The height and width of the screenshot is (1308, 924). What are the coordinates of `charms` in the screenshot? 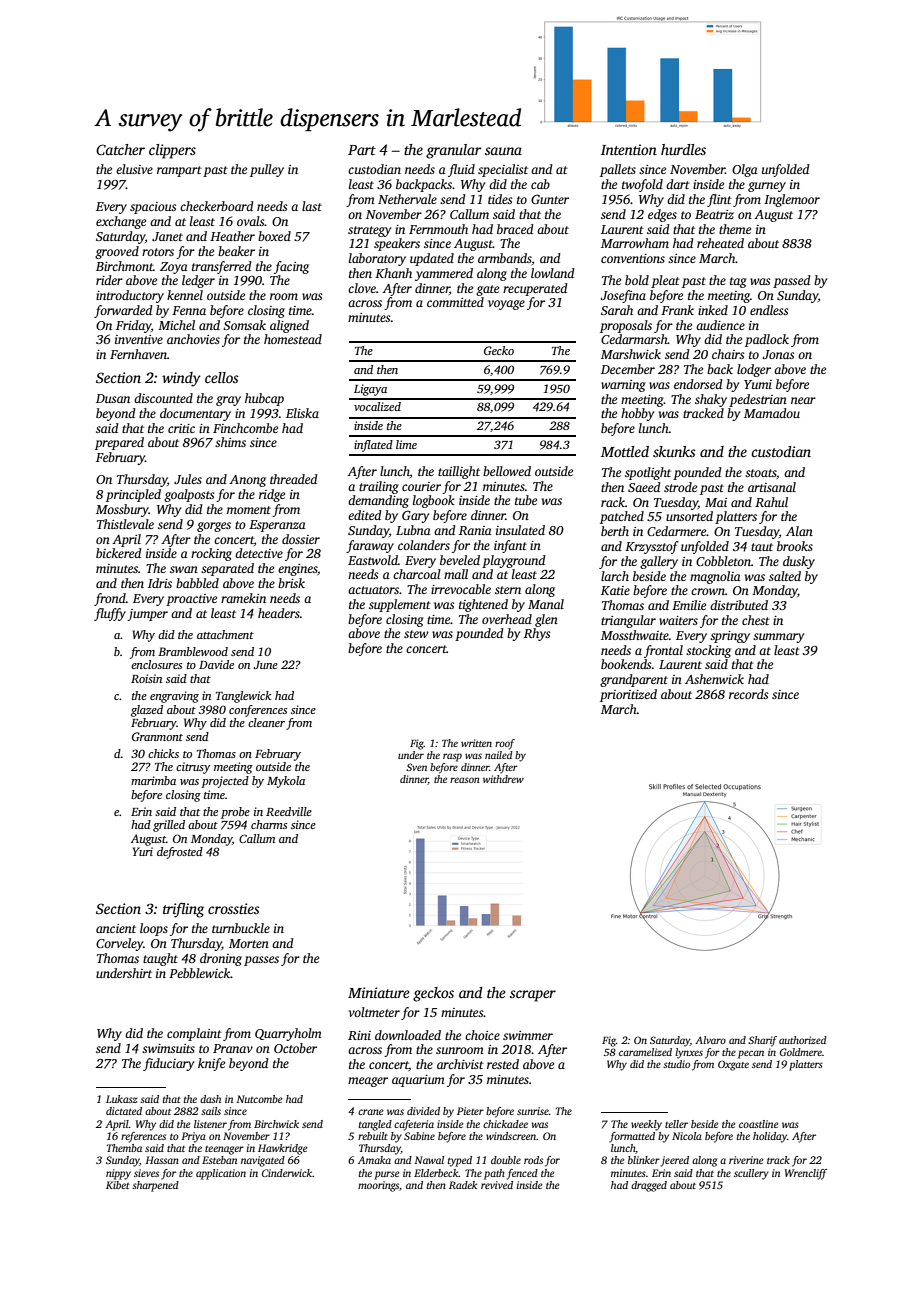 It's located at (269, 824).
